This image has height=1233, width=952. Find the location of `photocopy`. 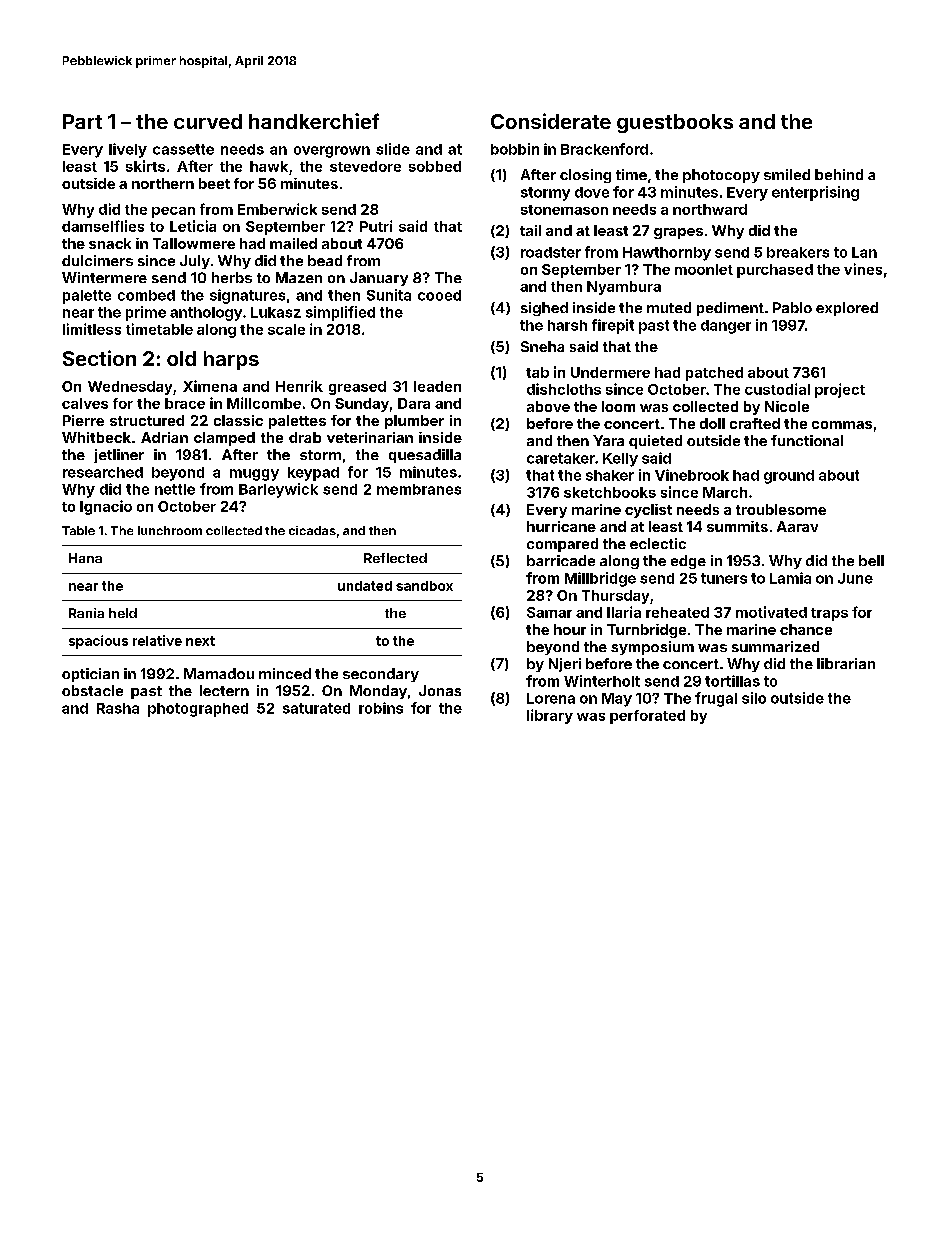

photocopy is located at coordinates (721, 176).
